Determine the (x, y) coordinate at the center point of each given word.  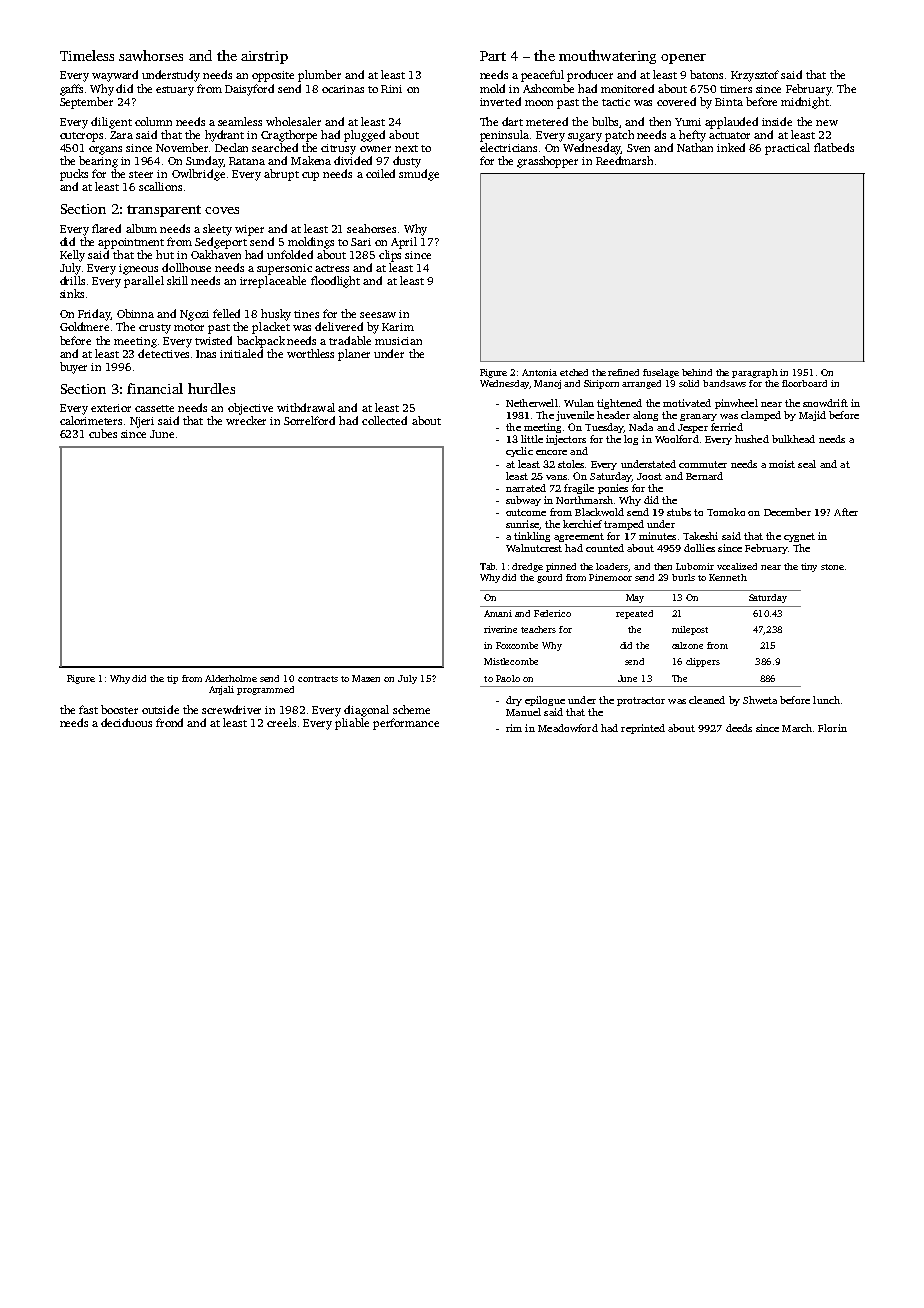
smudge (419, 175)
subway (523, 501)
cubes (103, 433)
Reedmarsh (624, 160)
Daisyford (249, 90)
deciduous (126, 722)
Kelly (72, 256)
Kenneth (728, 577)
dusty (407, 162)
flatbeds (834, 147)
